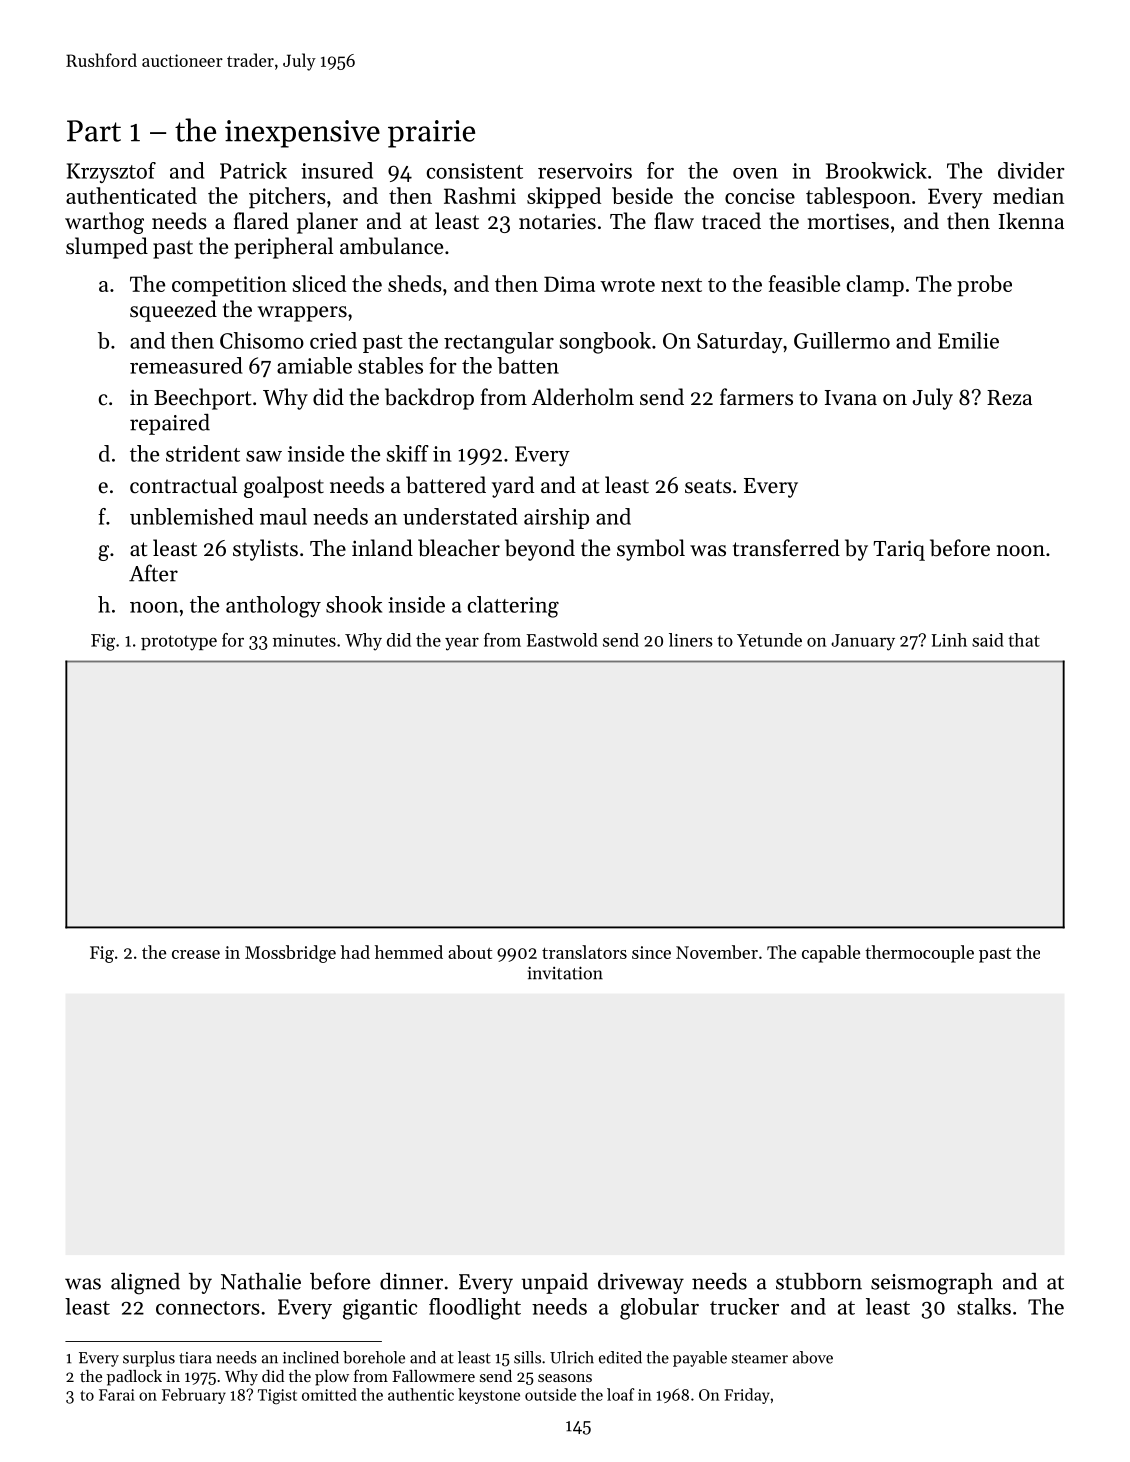  Describe the element at coordinates (431, 134) in the document. I see `prairie` at that location.
